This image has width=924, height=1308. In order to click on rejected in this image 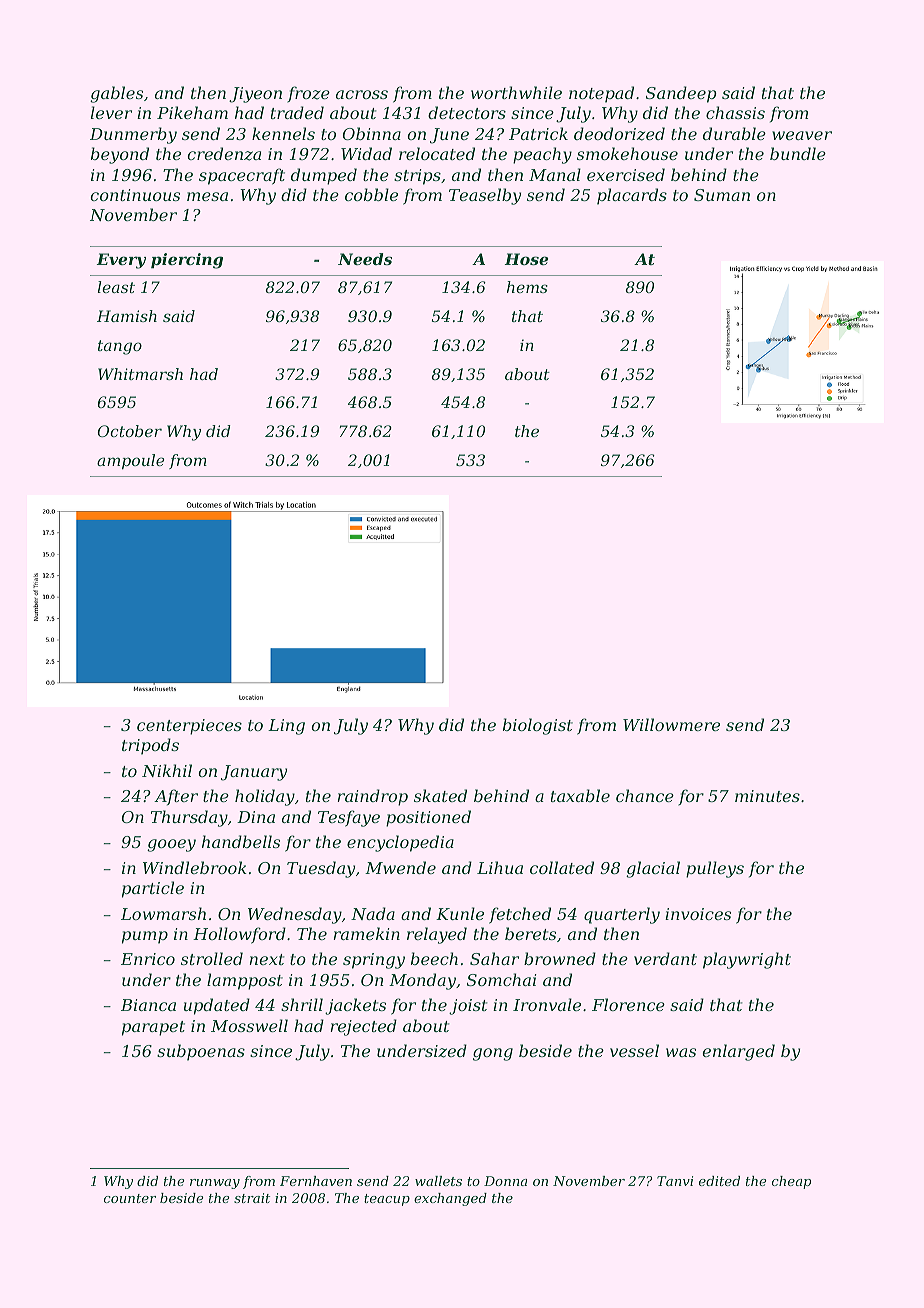, I will do `click(363, 1027)`.
